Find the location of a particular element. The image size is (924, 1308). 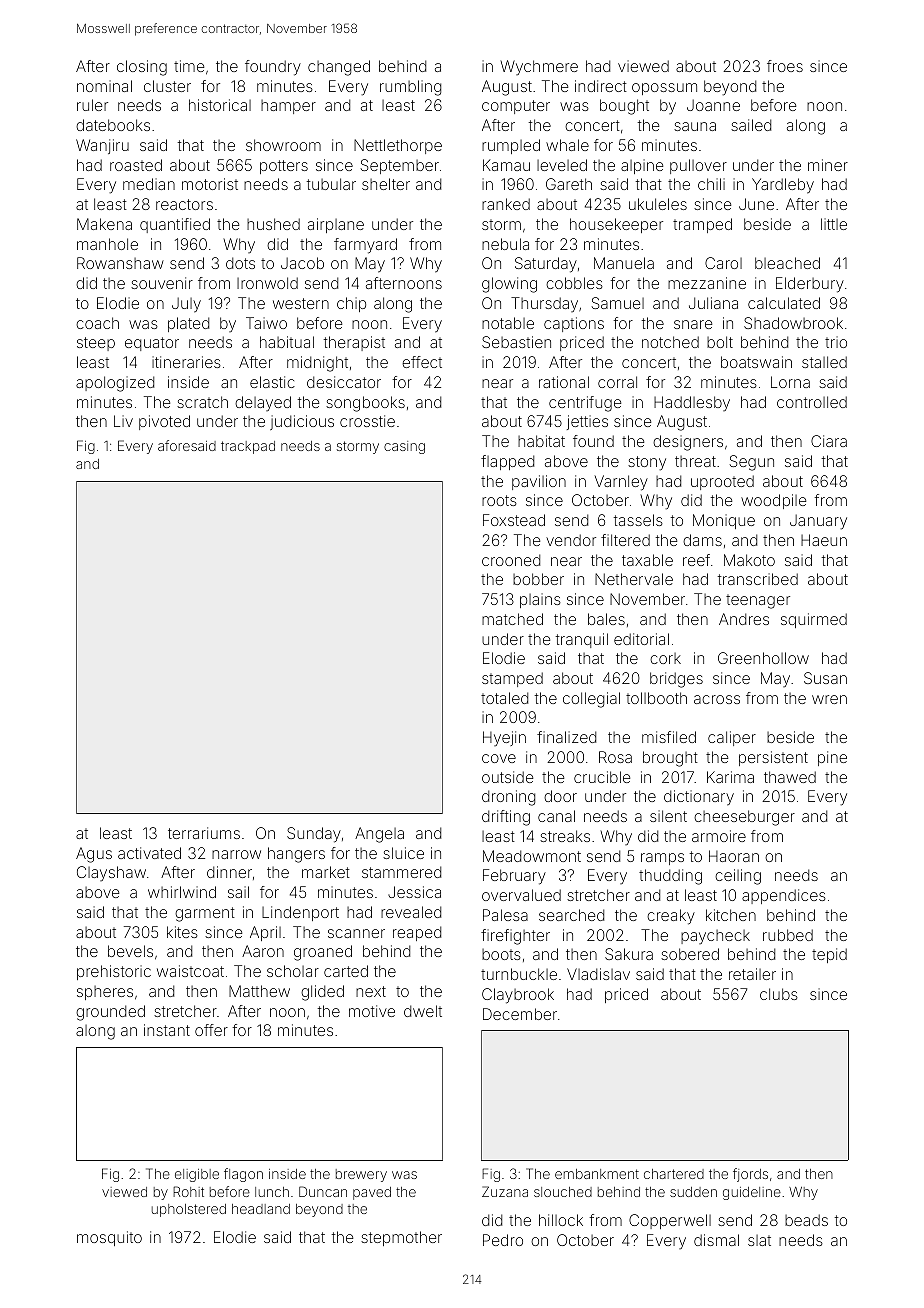

dwelt is located at coordinates (423, 1011).
